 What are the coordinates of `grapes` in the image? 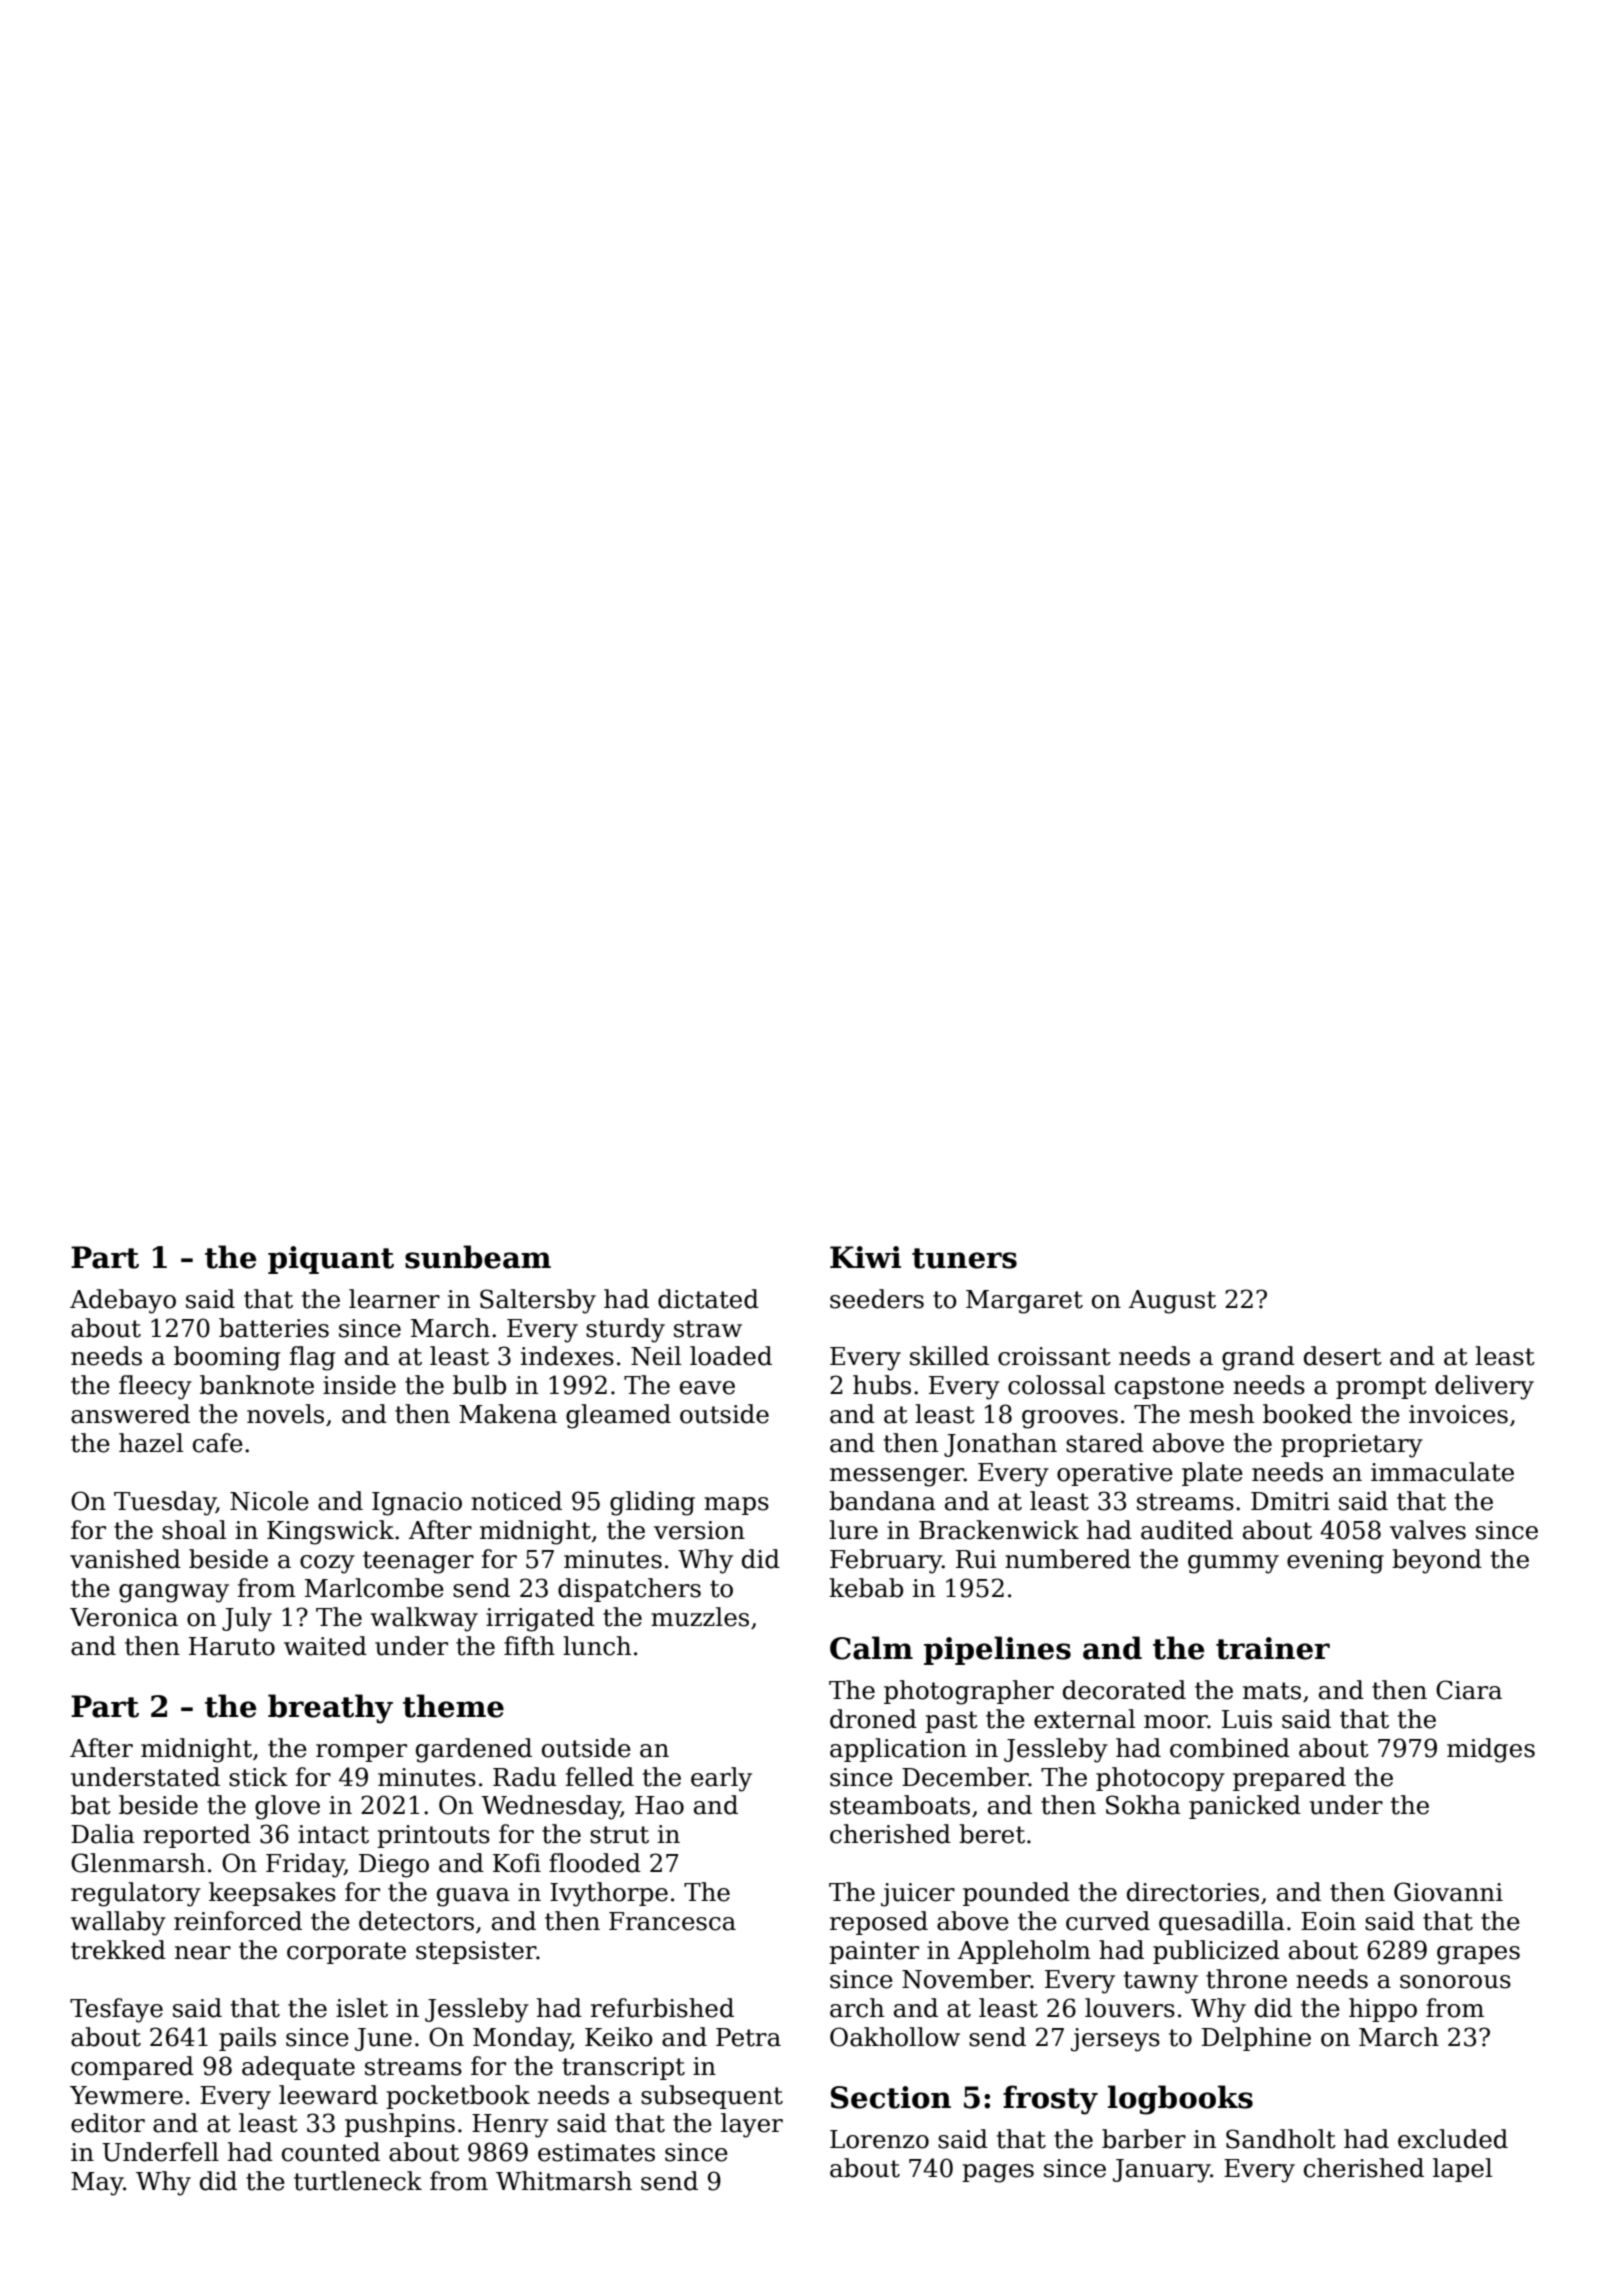 It's located at (1478, 1955).
